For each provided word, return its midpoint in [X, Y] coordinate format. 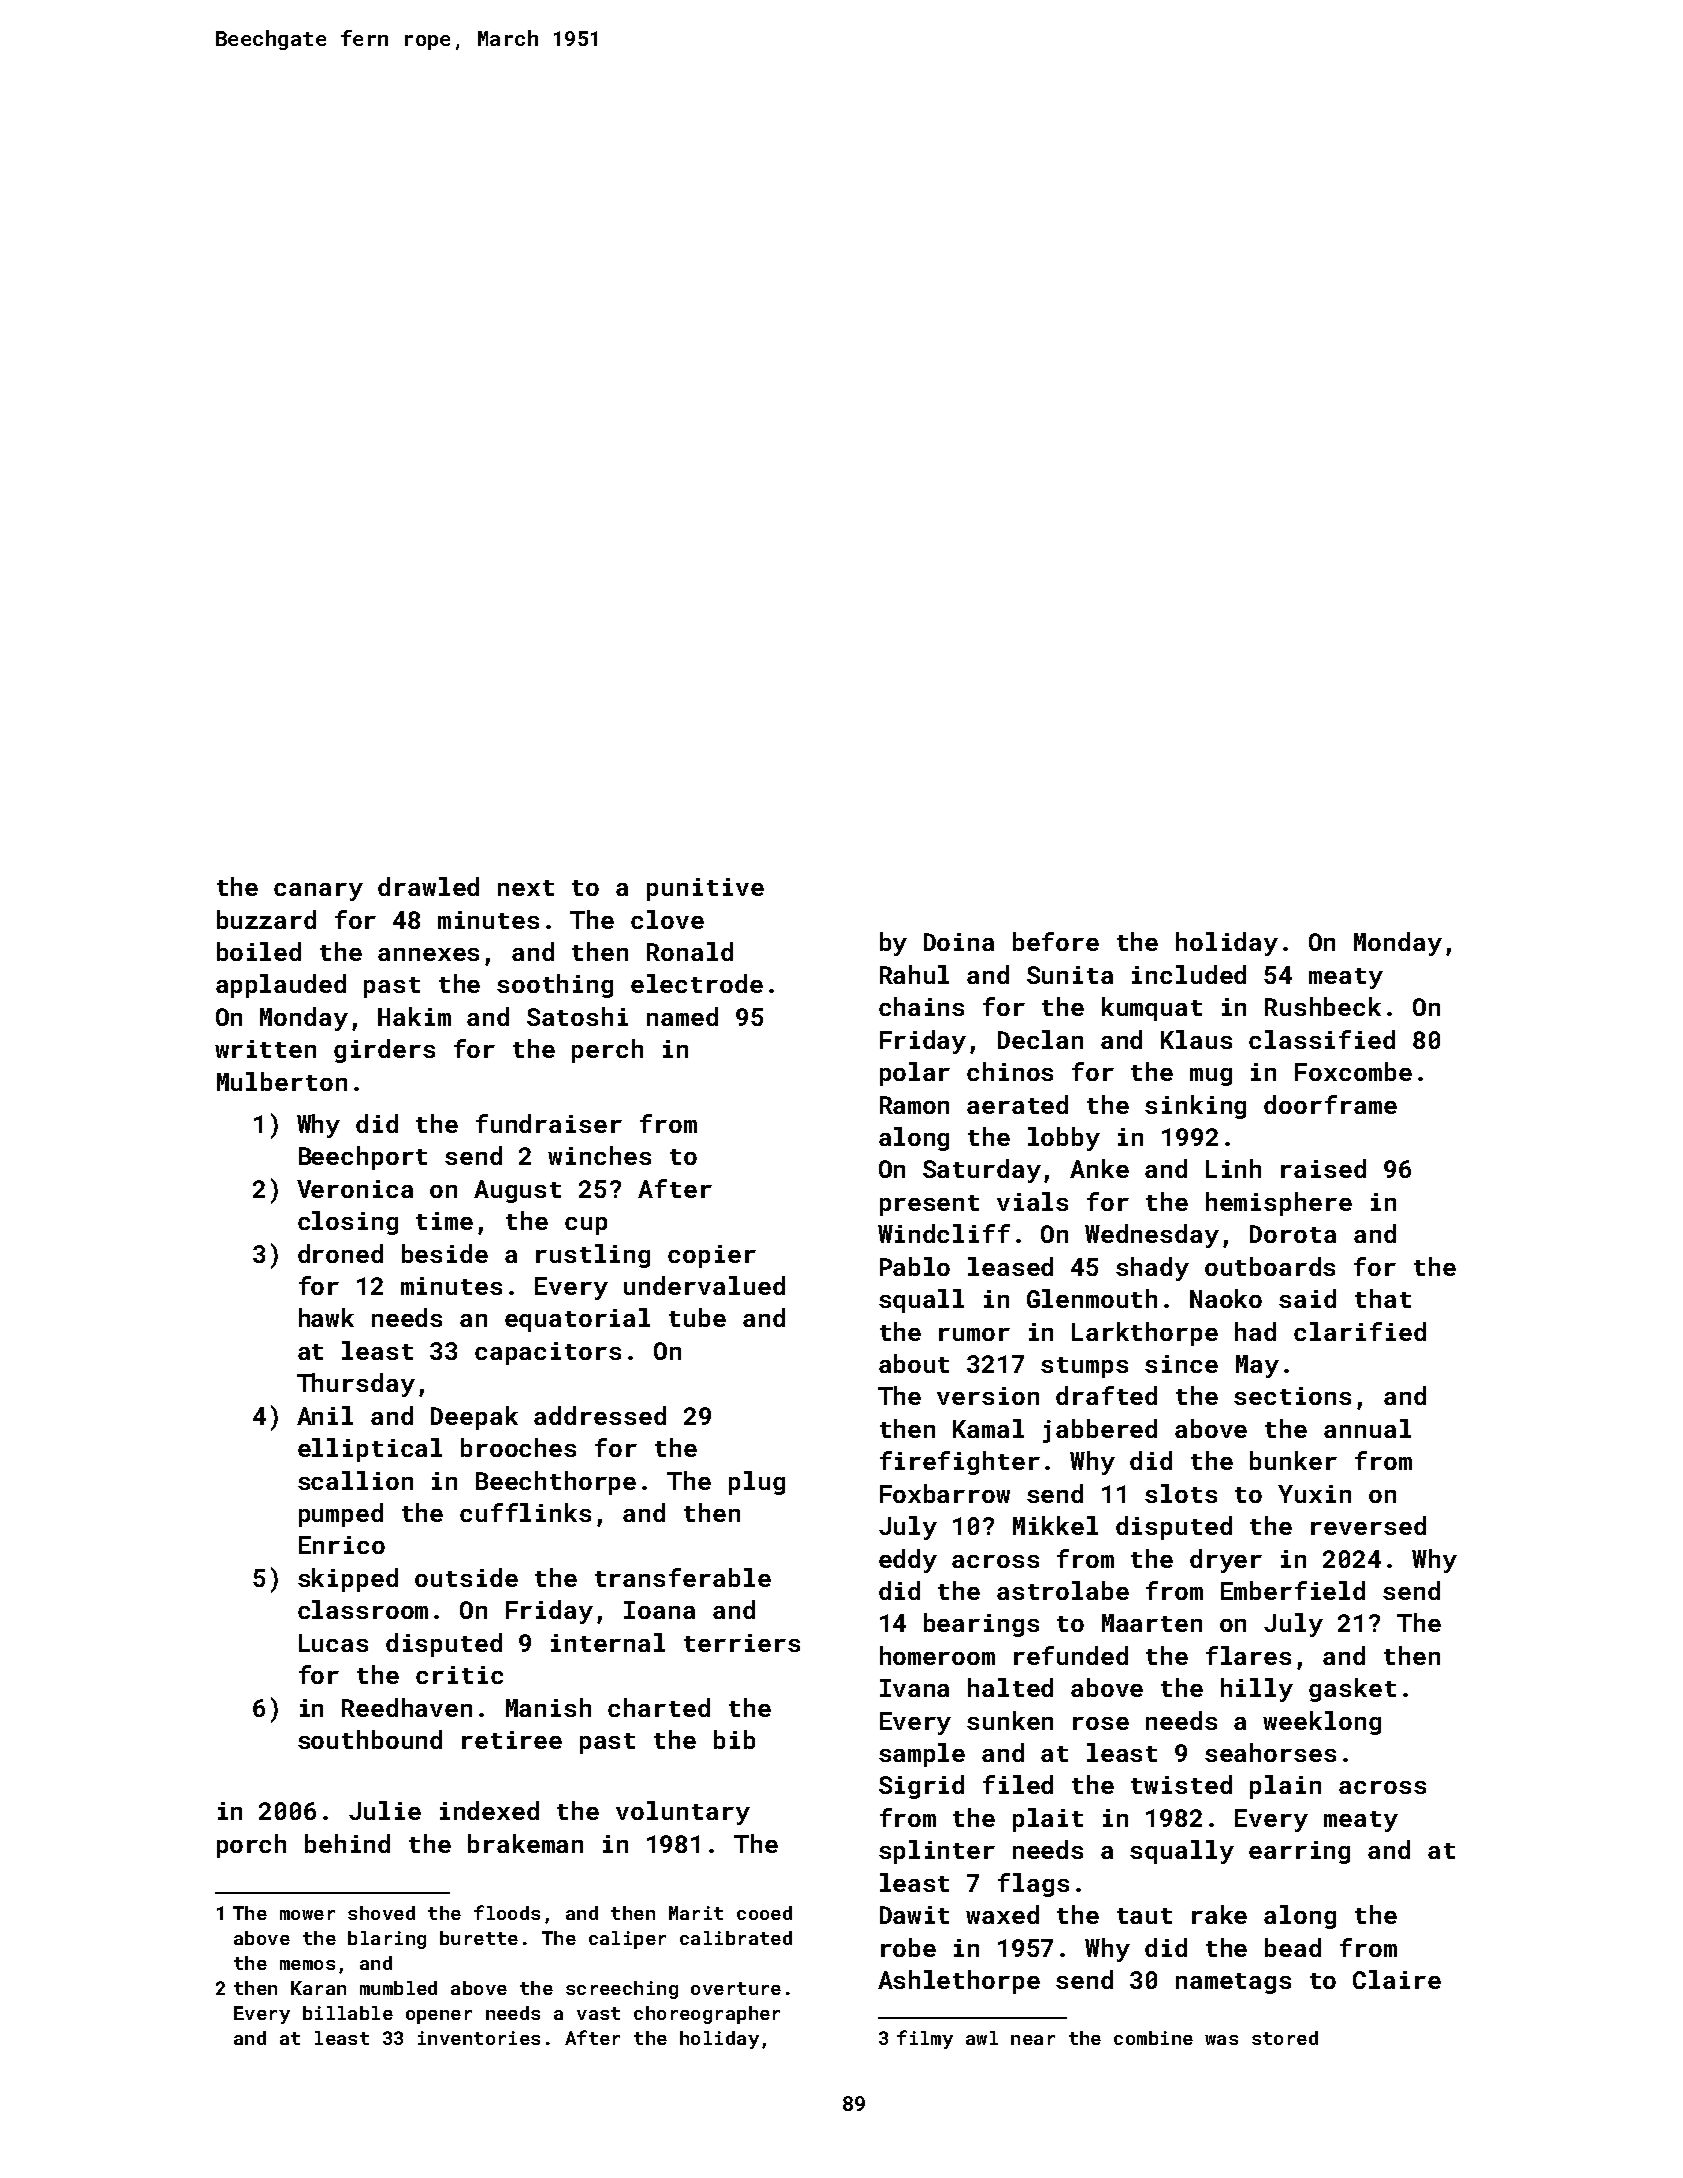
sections [1292, 1396]
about [914, 1363]
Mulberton [282, 1081]
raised [1323, 1168]
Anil [325, 1415]
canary [318, 892]
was [1221, 2040]
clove [667, 919]
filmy [925, 2039]
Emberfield [1293, 1590]
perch [607, 1051]
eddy [908, 1561]
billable [348, 2013]
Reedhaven [407, 1707]
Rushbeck [1323, 1006]
